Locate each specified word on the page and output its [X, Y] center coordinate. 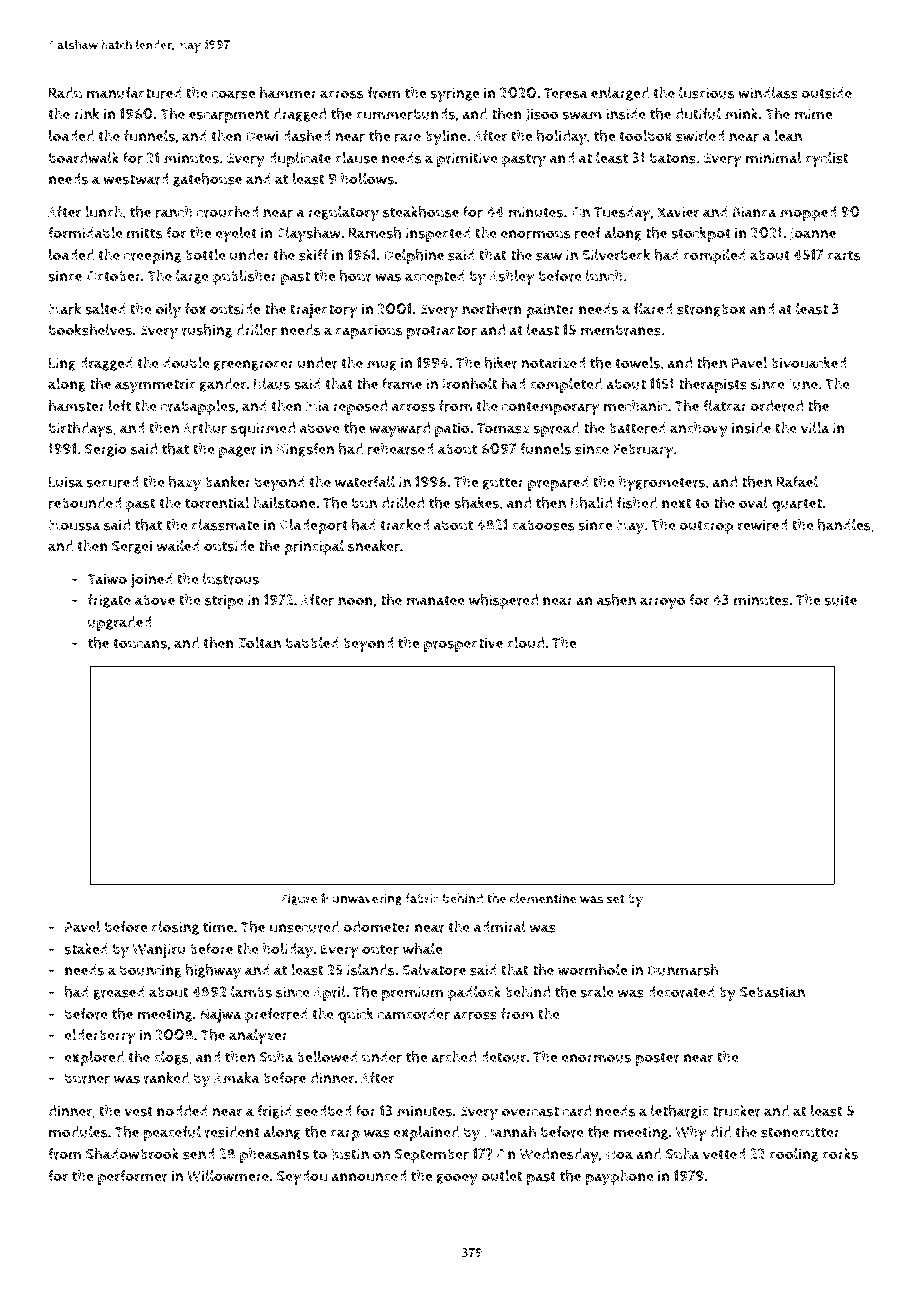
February [644, 451]
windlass [768, 93]
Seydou [302, 1178]
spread [556, 429]
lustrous [231, 579]
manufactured [134, 93]
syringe [455, 95]
